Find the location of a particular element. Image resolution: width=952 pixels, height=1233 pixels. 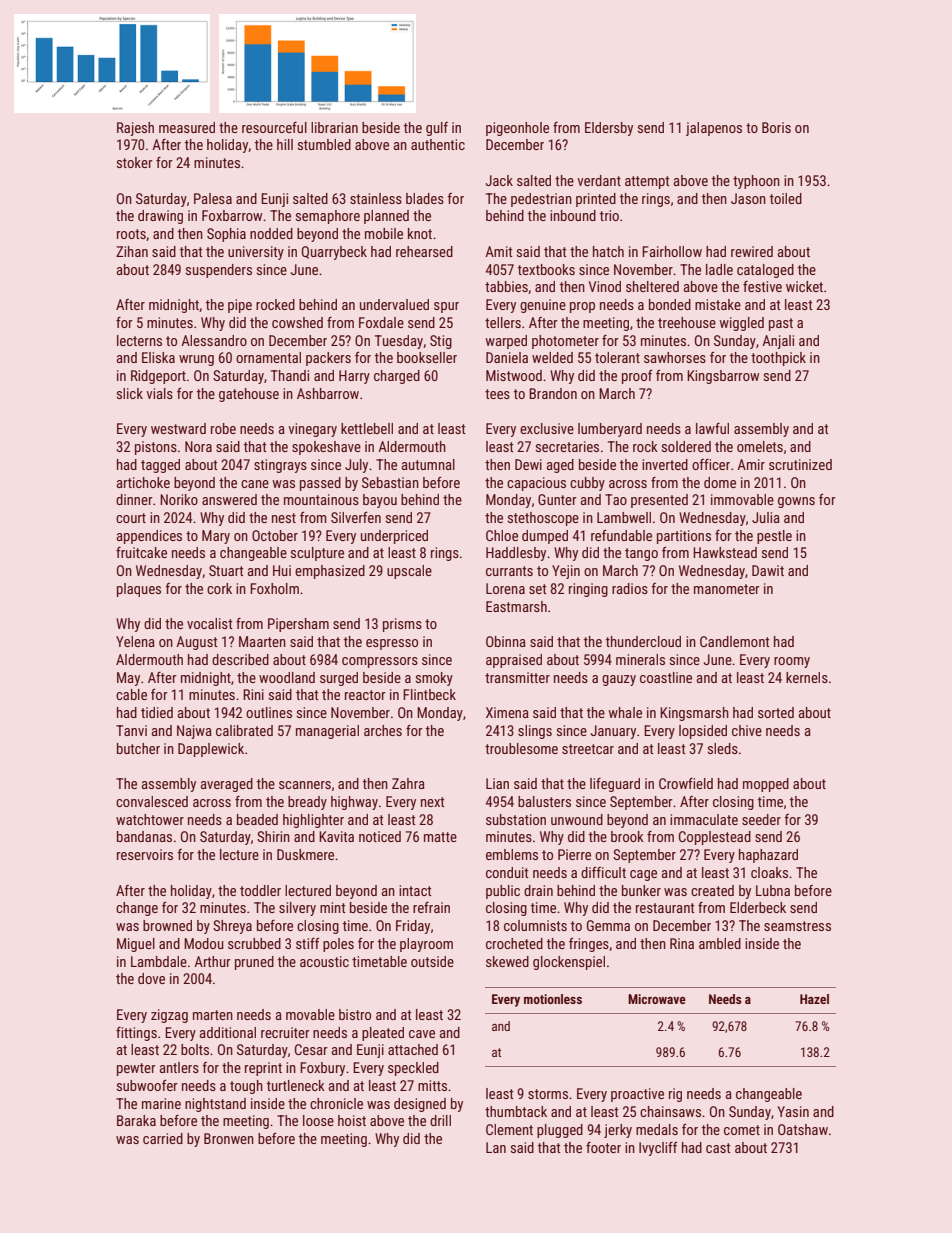

Amir is located at coordinates (751, 464).
